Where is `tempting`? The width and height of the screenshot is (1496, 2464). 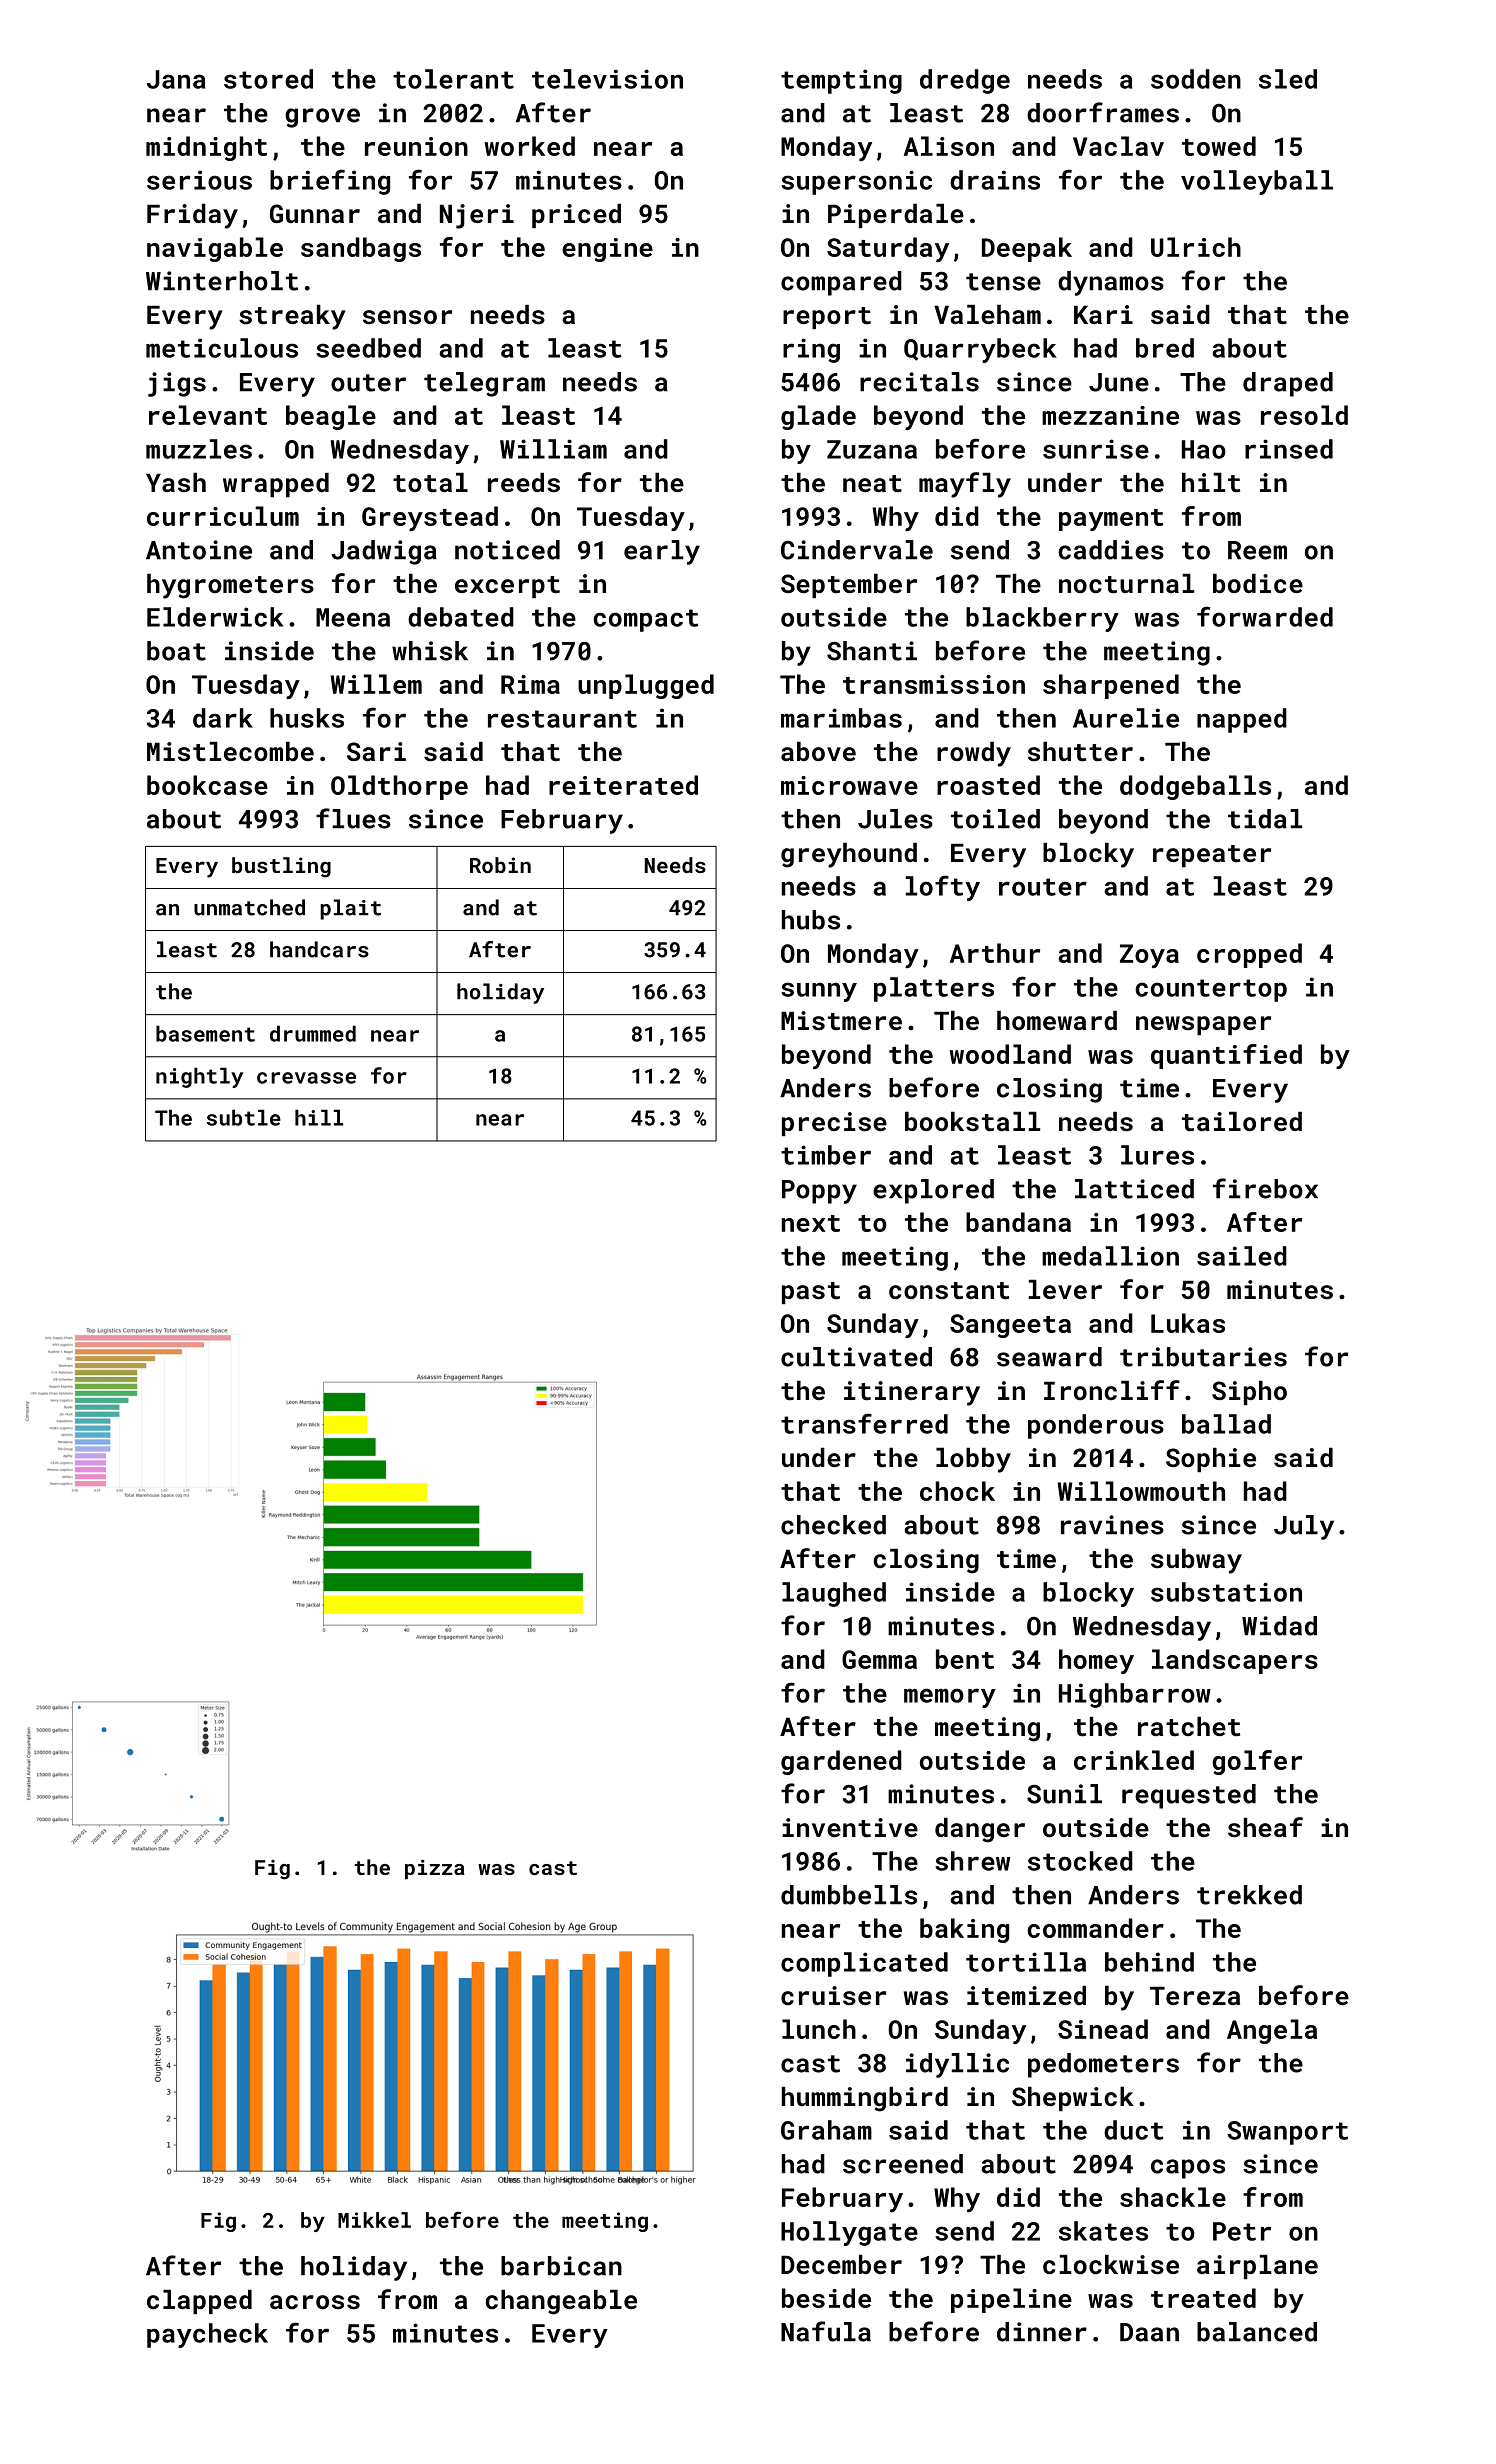
tempting is located at coordinates (841, 81).
